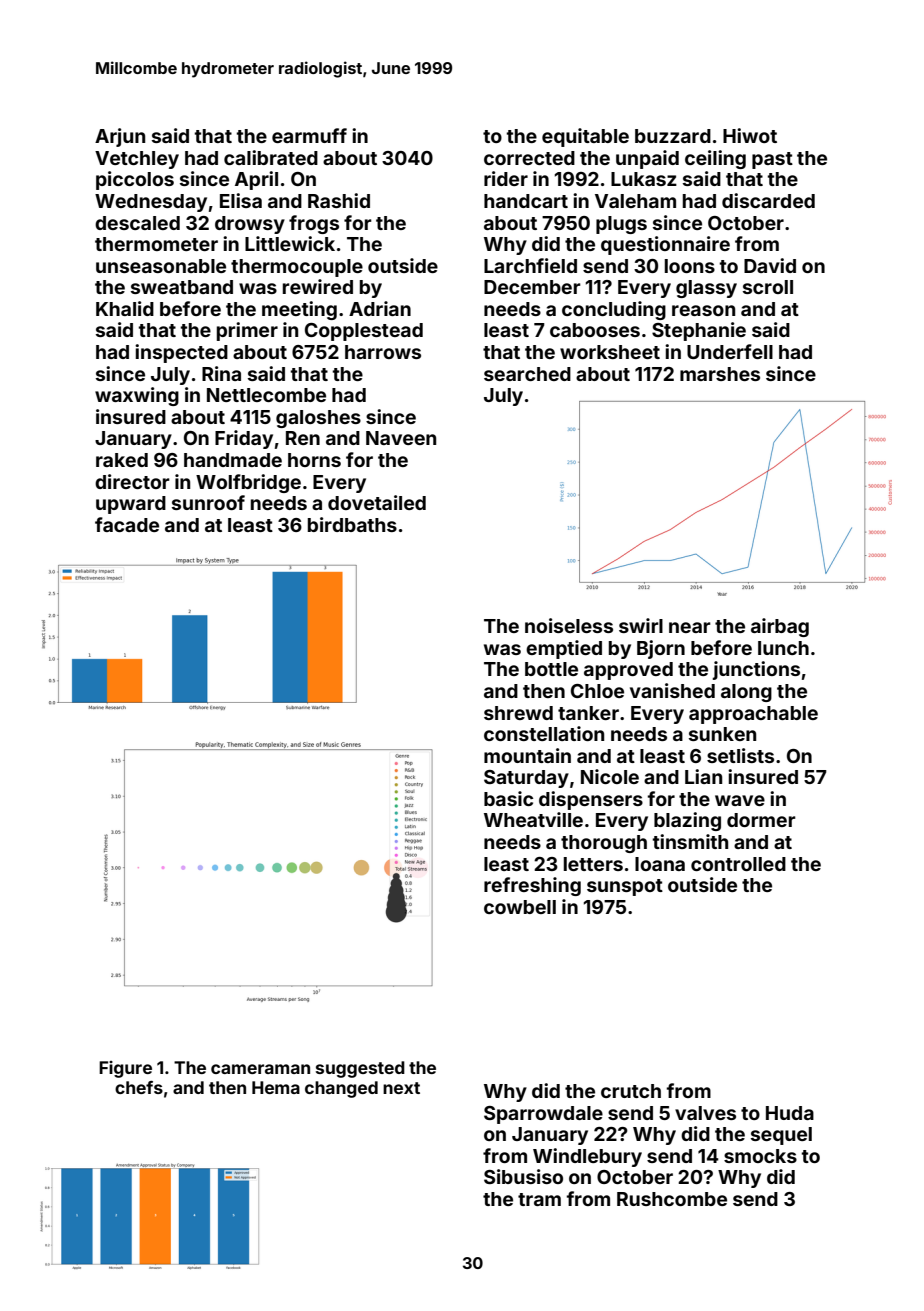 This image has width=924, height=1311. Describe the element at coordinates (527, 374) in the image. I see `searched` at that location.
